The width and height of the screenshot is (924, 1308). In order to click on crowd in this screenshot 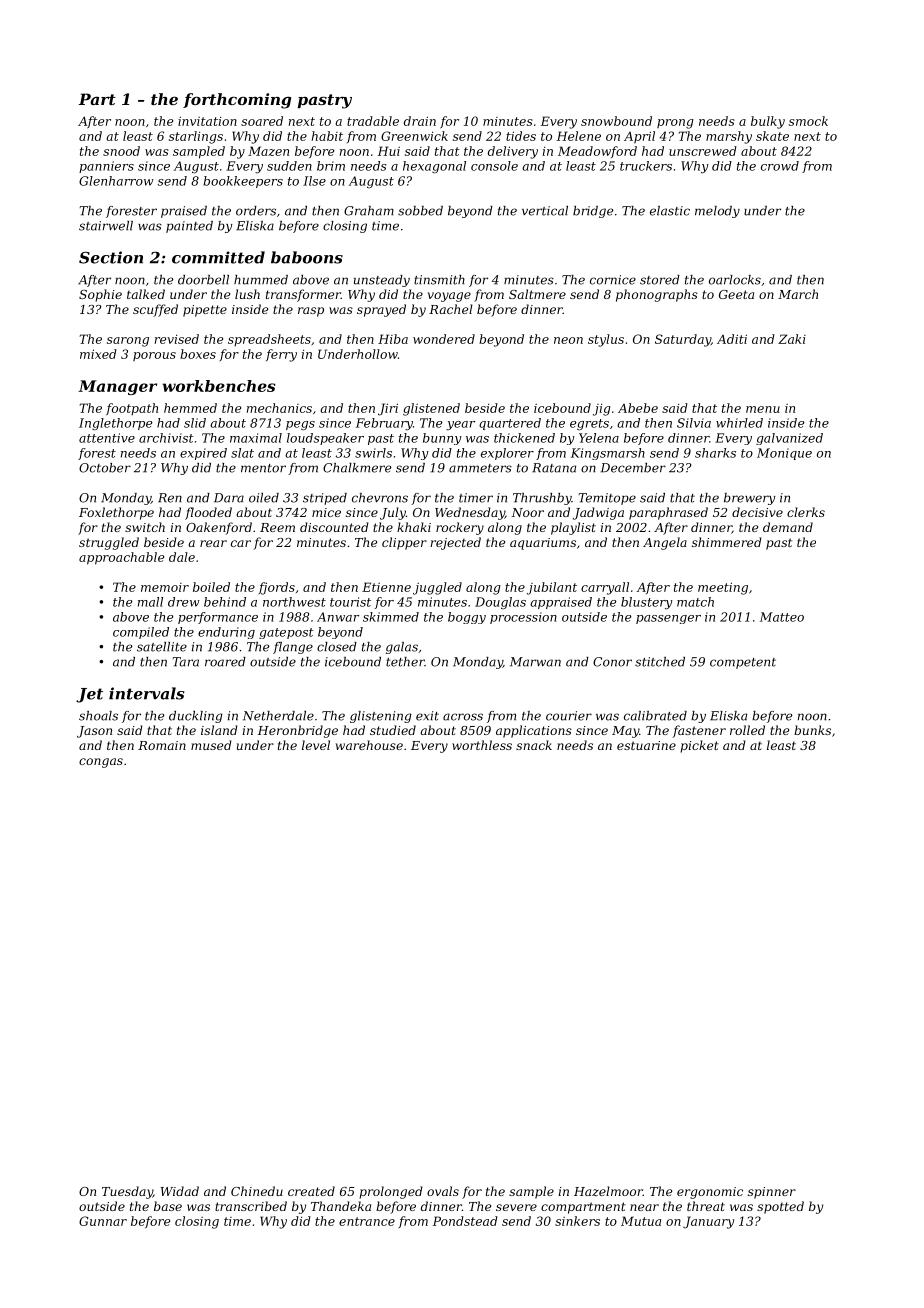, I will do `click(780, 166)`.
